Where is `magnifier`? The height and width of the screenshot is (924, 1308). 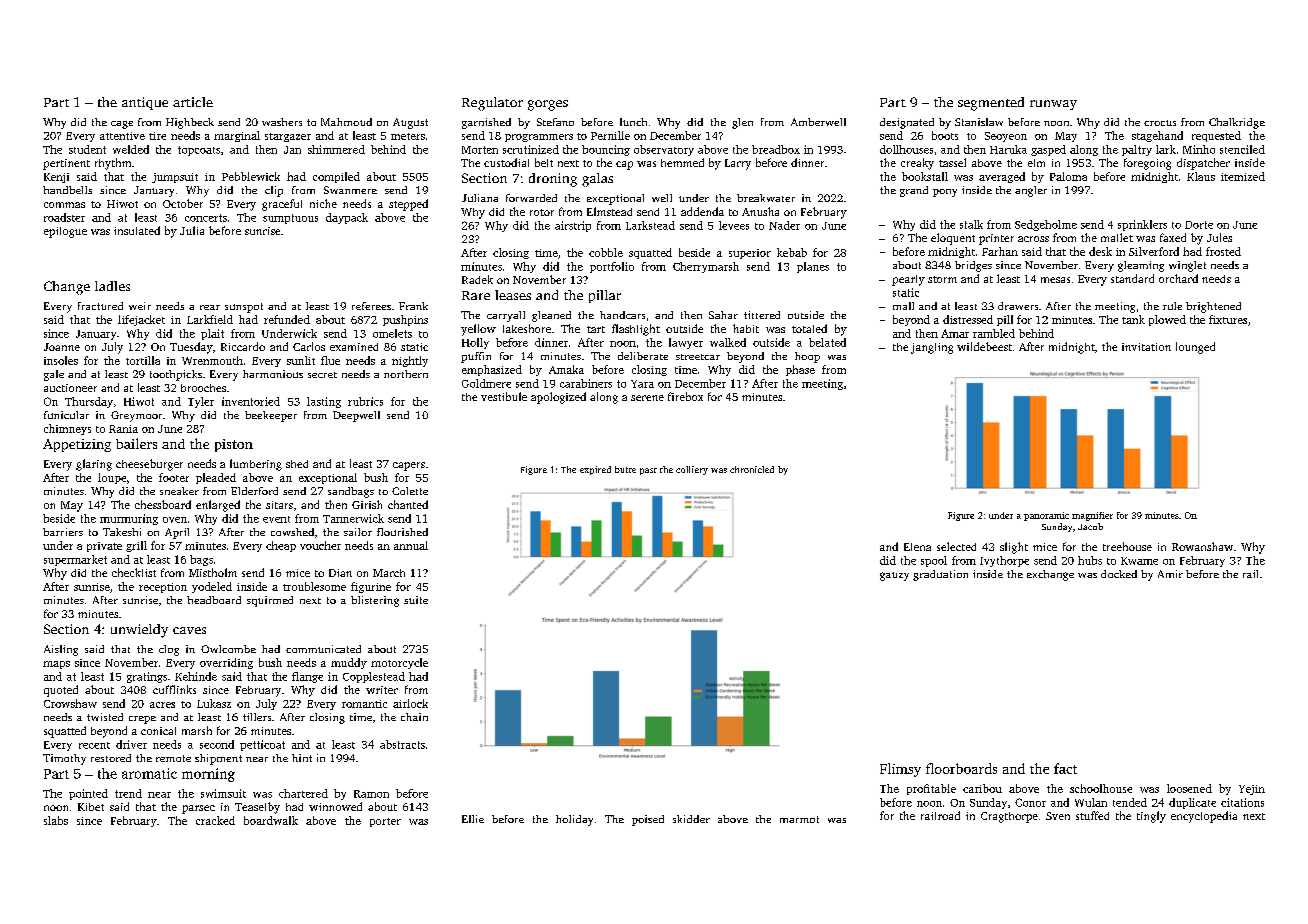 magnifier is located at coordinates (1092, 516).
